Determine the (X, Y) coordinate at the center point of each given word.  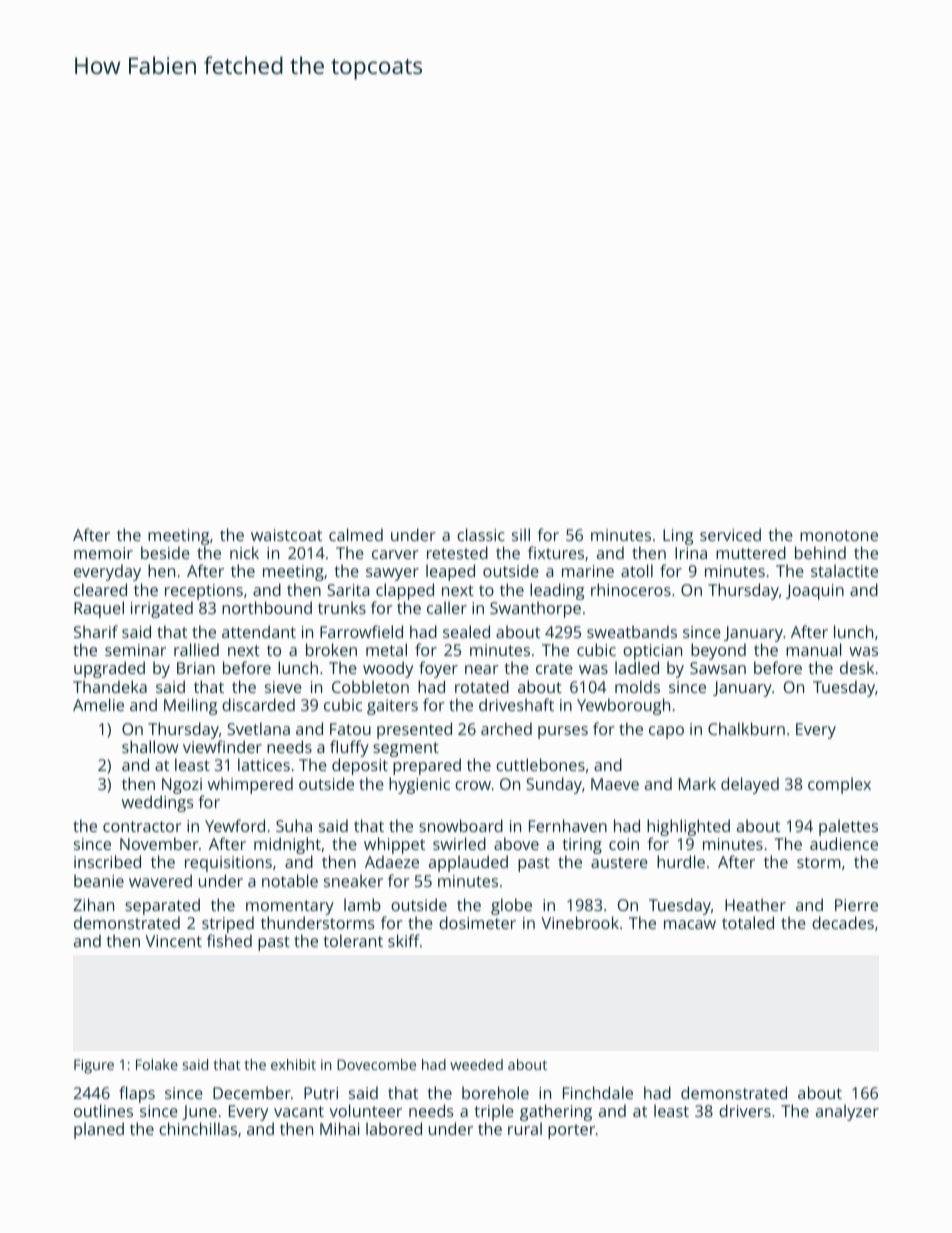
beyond (718, 651)
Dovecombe (376, 1064)
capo (666, 732)
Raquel (99, 609)
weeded (476, 1064)
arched (506, 728)
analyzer (847, 1112)
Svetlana (258, 728)
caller (447, 607)
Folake (157, 1064)
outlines (103, 1110)
